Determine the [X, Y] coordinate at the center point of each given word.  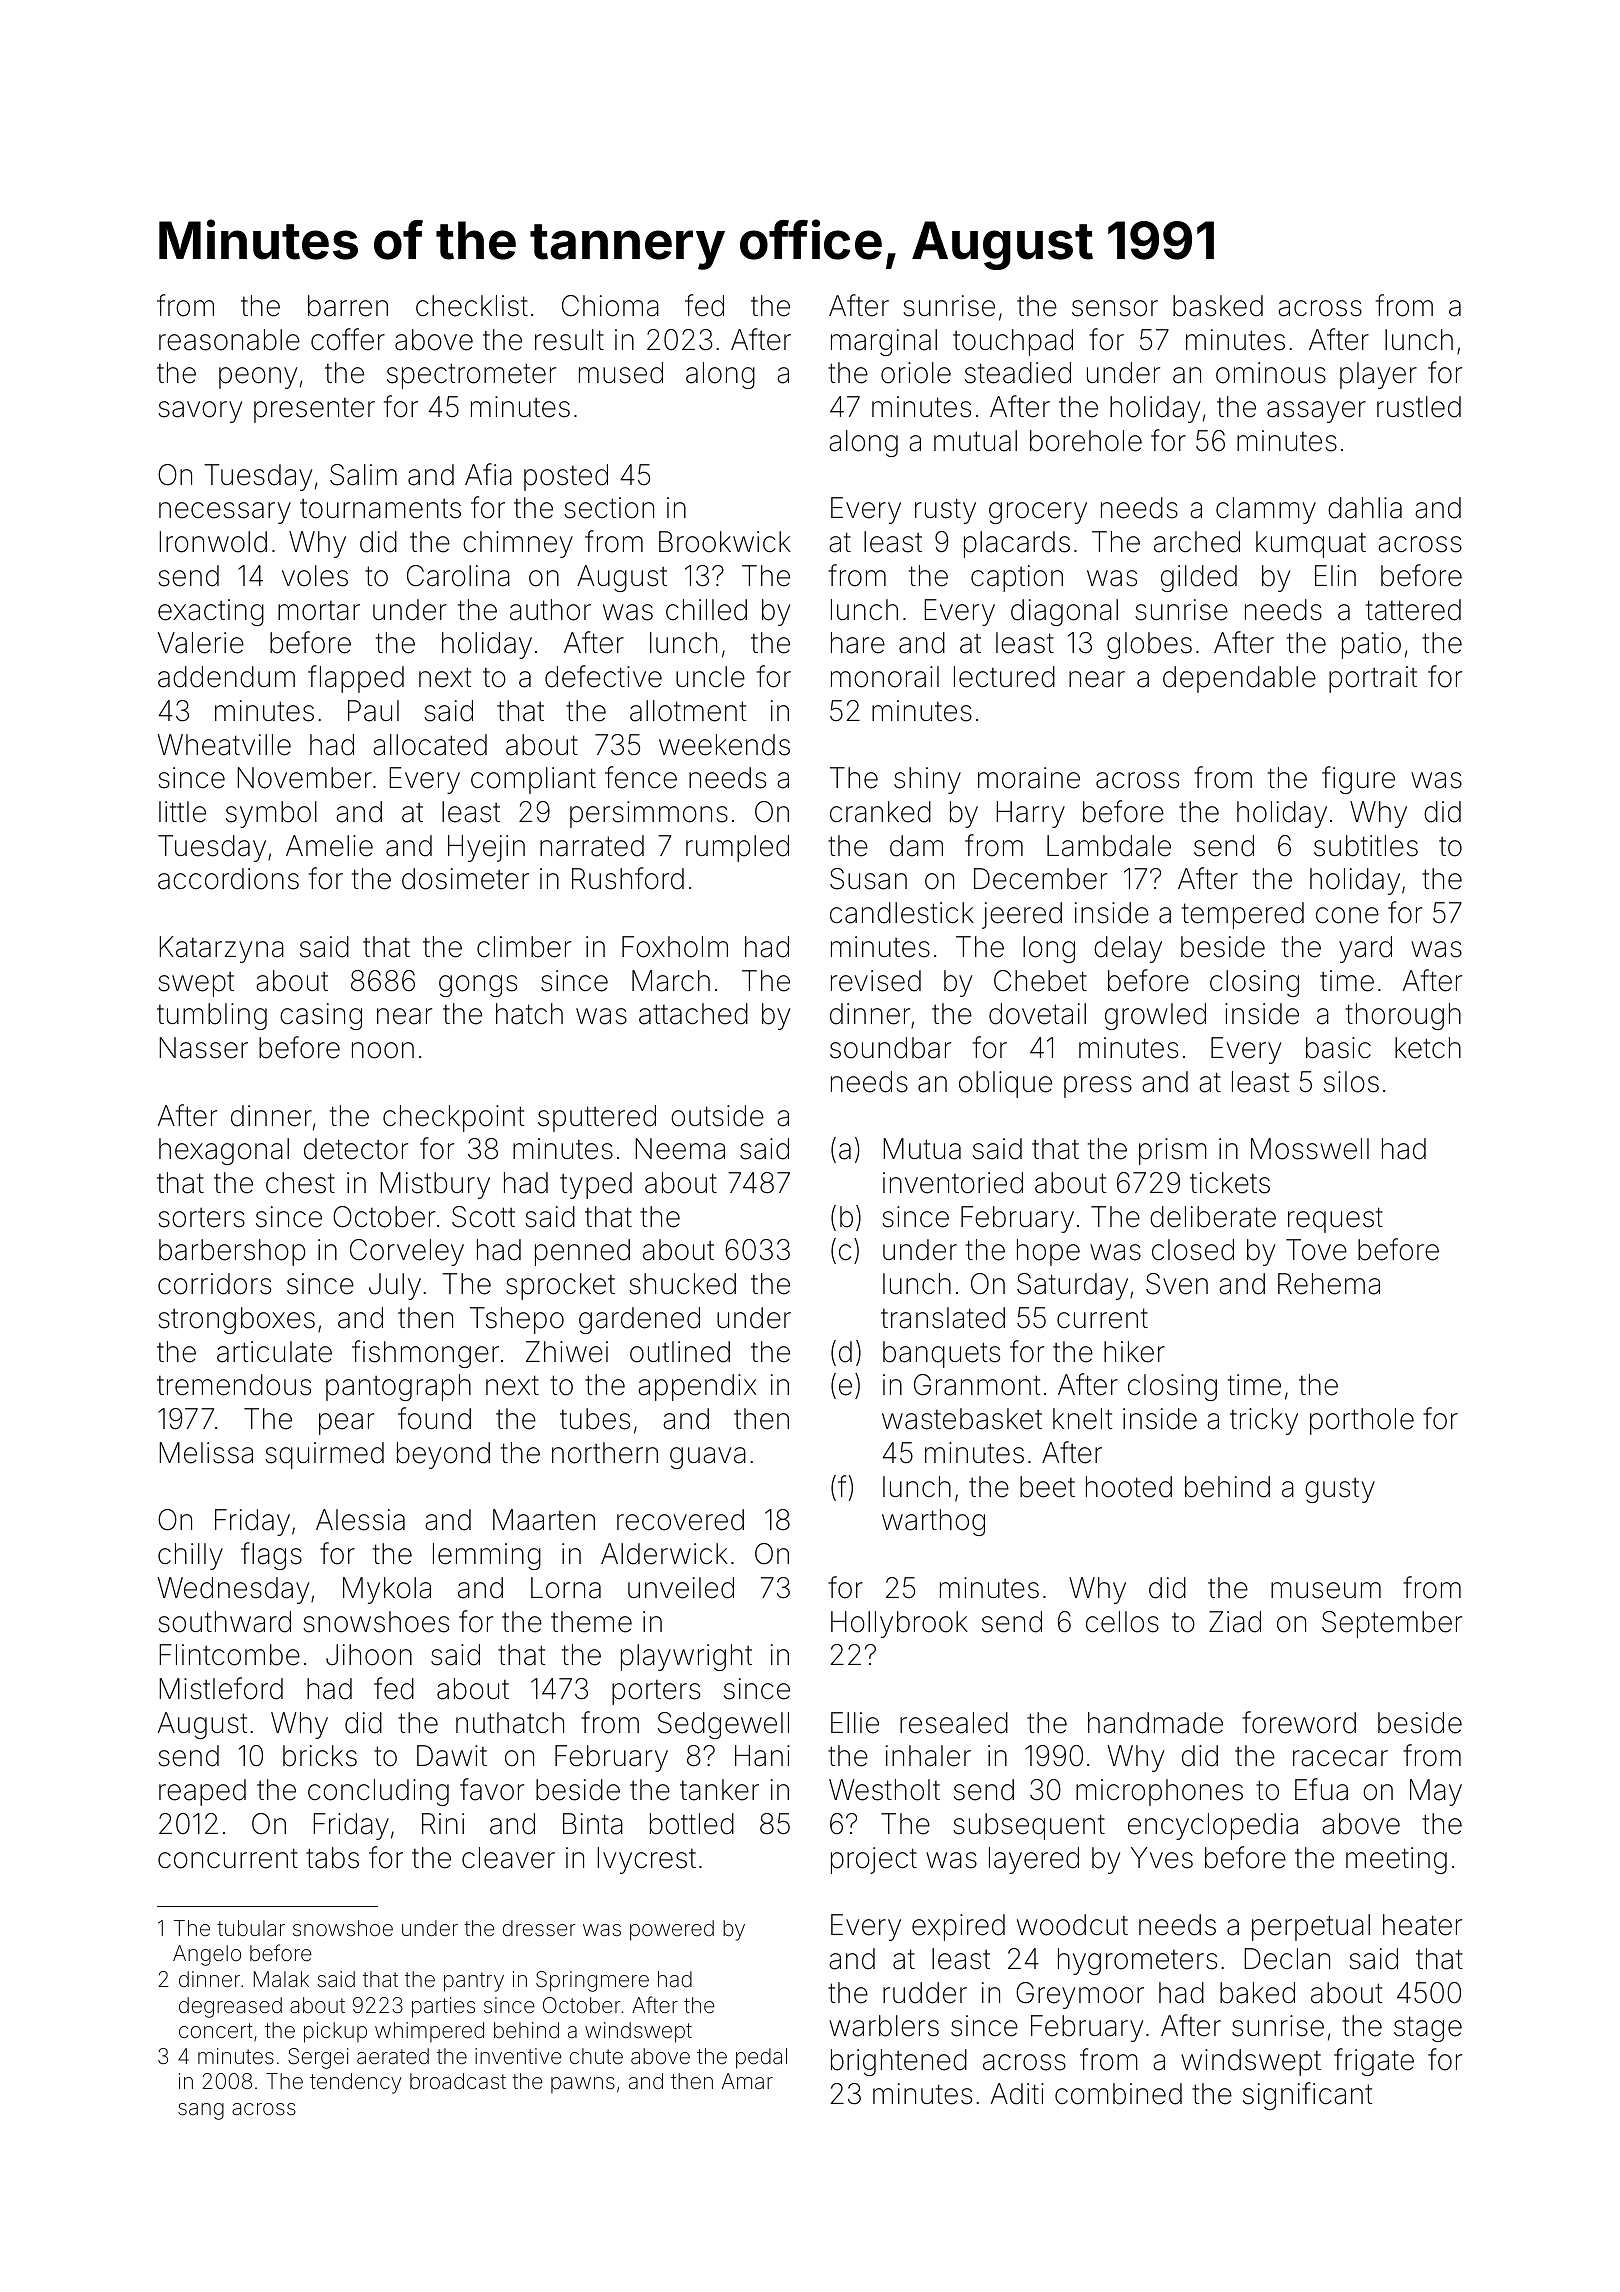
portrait [1373, 679]
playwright [686, 1657]
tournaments [380, 509]
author [550, 610]
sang [201, 2111]
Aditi [1017, 2094]
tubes [595, 1419]
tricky [1264, 1421]
